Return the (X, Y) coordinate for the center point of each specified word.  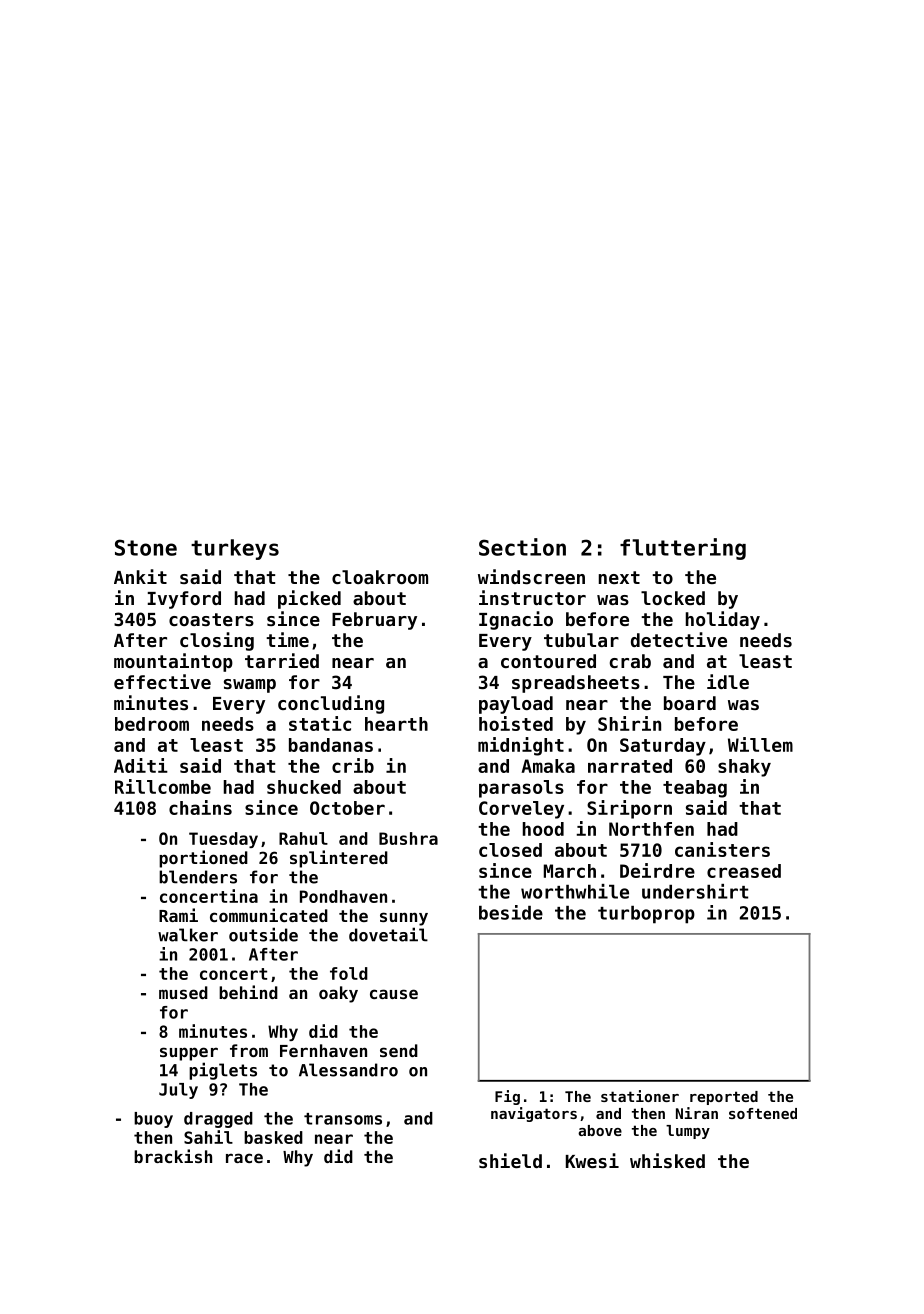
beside (511, 912)
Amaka (548, 766)
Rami (178, 915)
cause (394, 994)
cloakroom (380, 577)
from (249, 1050)
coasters (211, 619)
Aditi (141, 765)
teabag (695, 789)
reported (724, 1098)
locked (673, 598)
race (244, 1158)
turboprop (646, 915)
